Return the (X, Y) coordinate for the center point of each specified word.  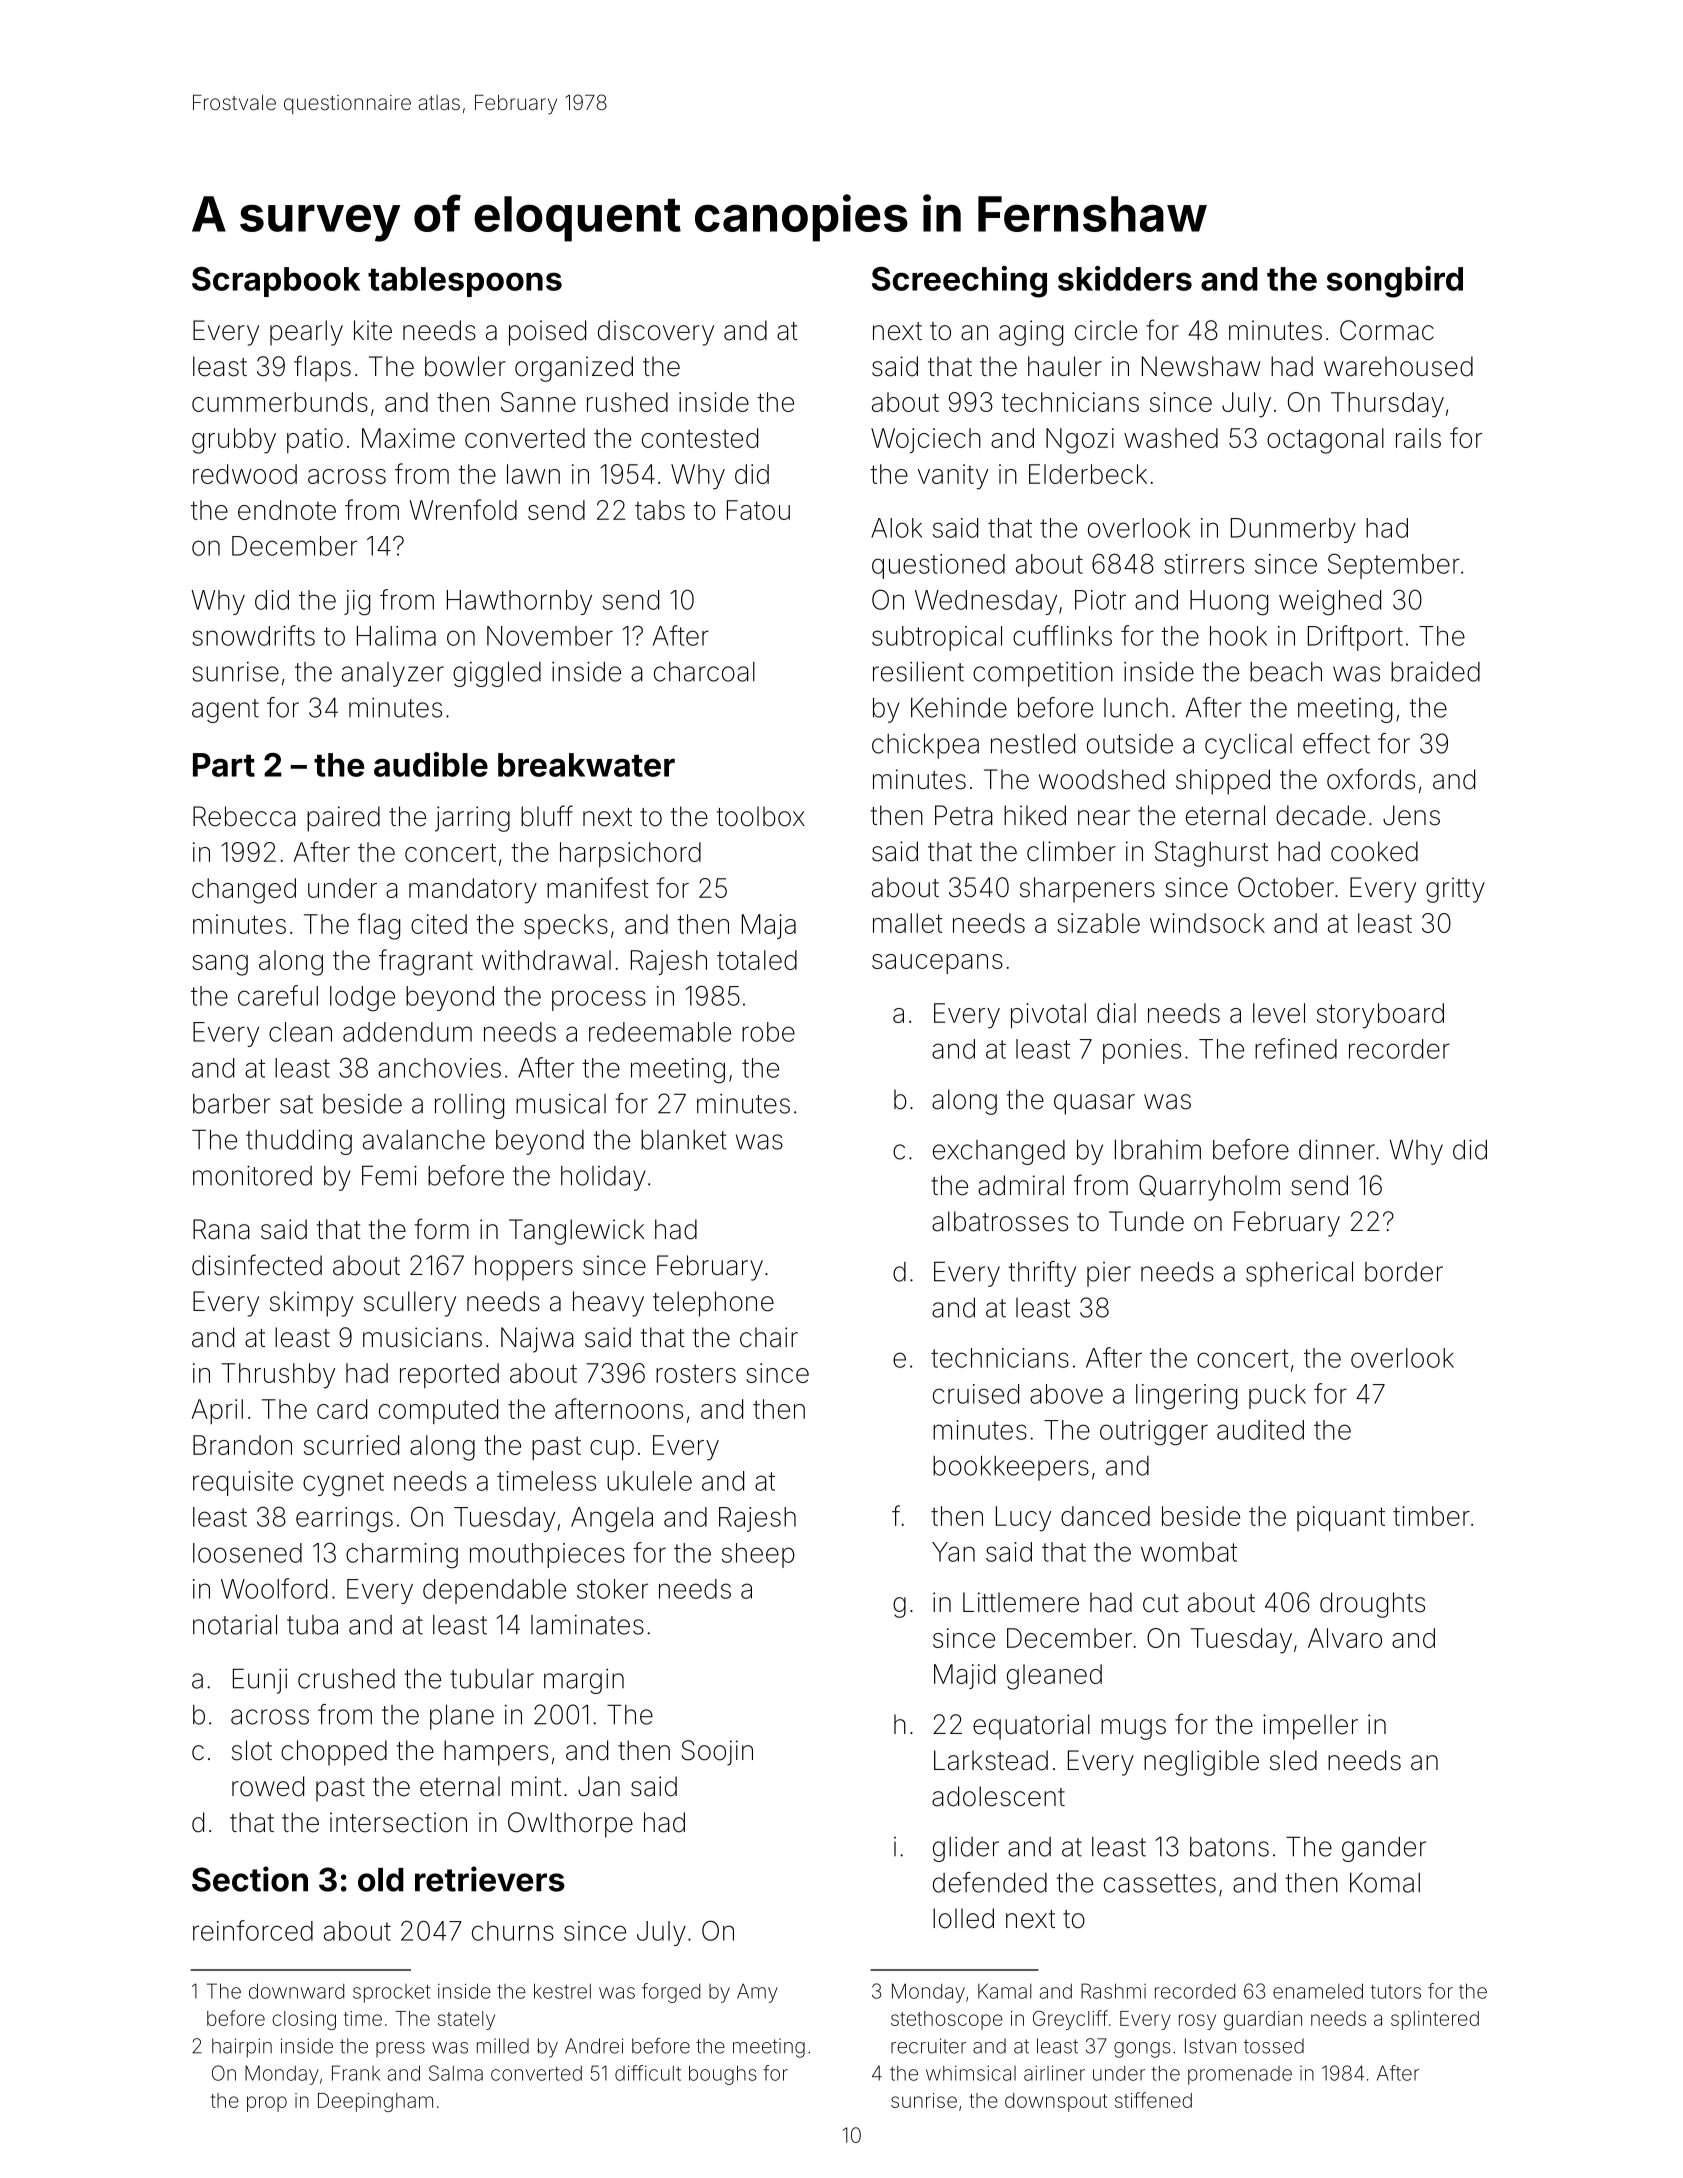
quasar (1094, 1104)
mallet (908, 923)
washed (1171, 438)
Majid (964, 1676)
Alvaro (1345, 1638)
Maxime (408, 438)
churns (513, 1931)
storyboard (1380, 1016)
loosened (247, 1553)
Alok (896, 528)
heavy (608, 1304)
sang (220, 965)
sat (296, 1104)
